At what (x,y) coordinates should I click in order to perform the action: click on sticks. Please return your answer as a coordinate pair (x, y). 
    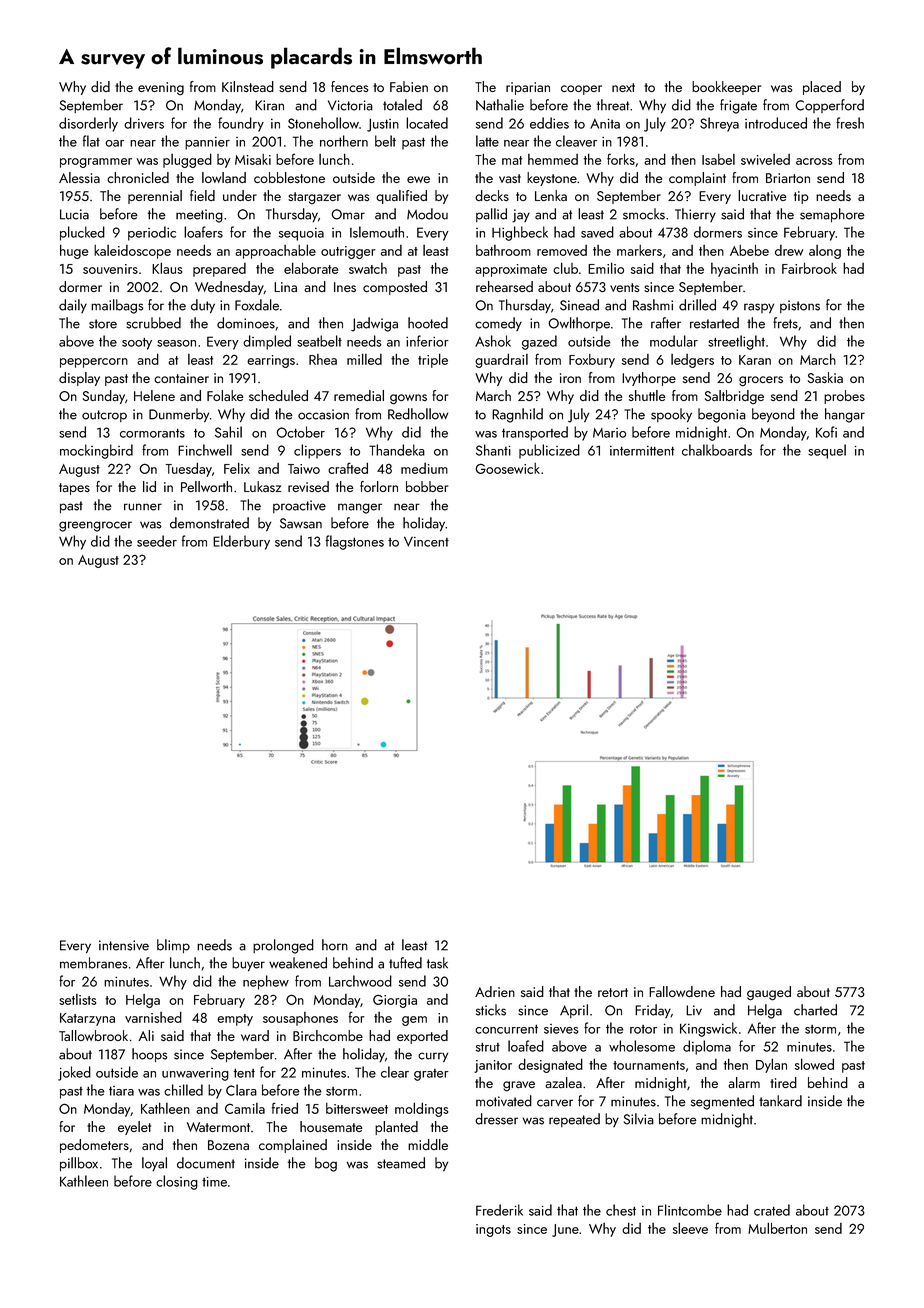
    Looking at the image, I should click on (491, 1010).
